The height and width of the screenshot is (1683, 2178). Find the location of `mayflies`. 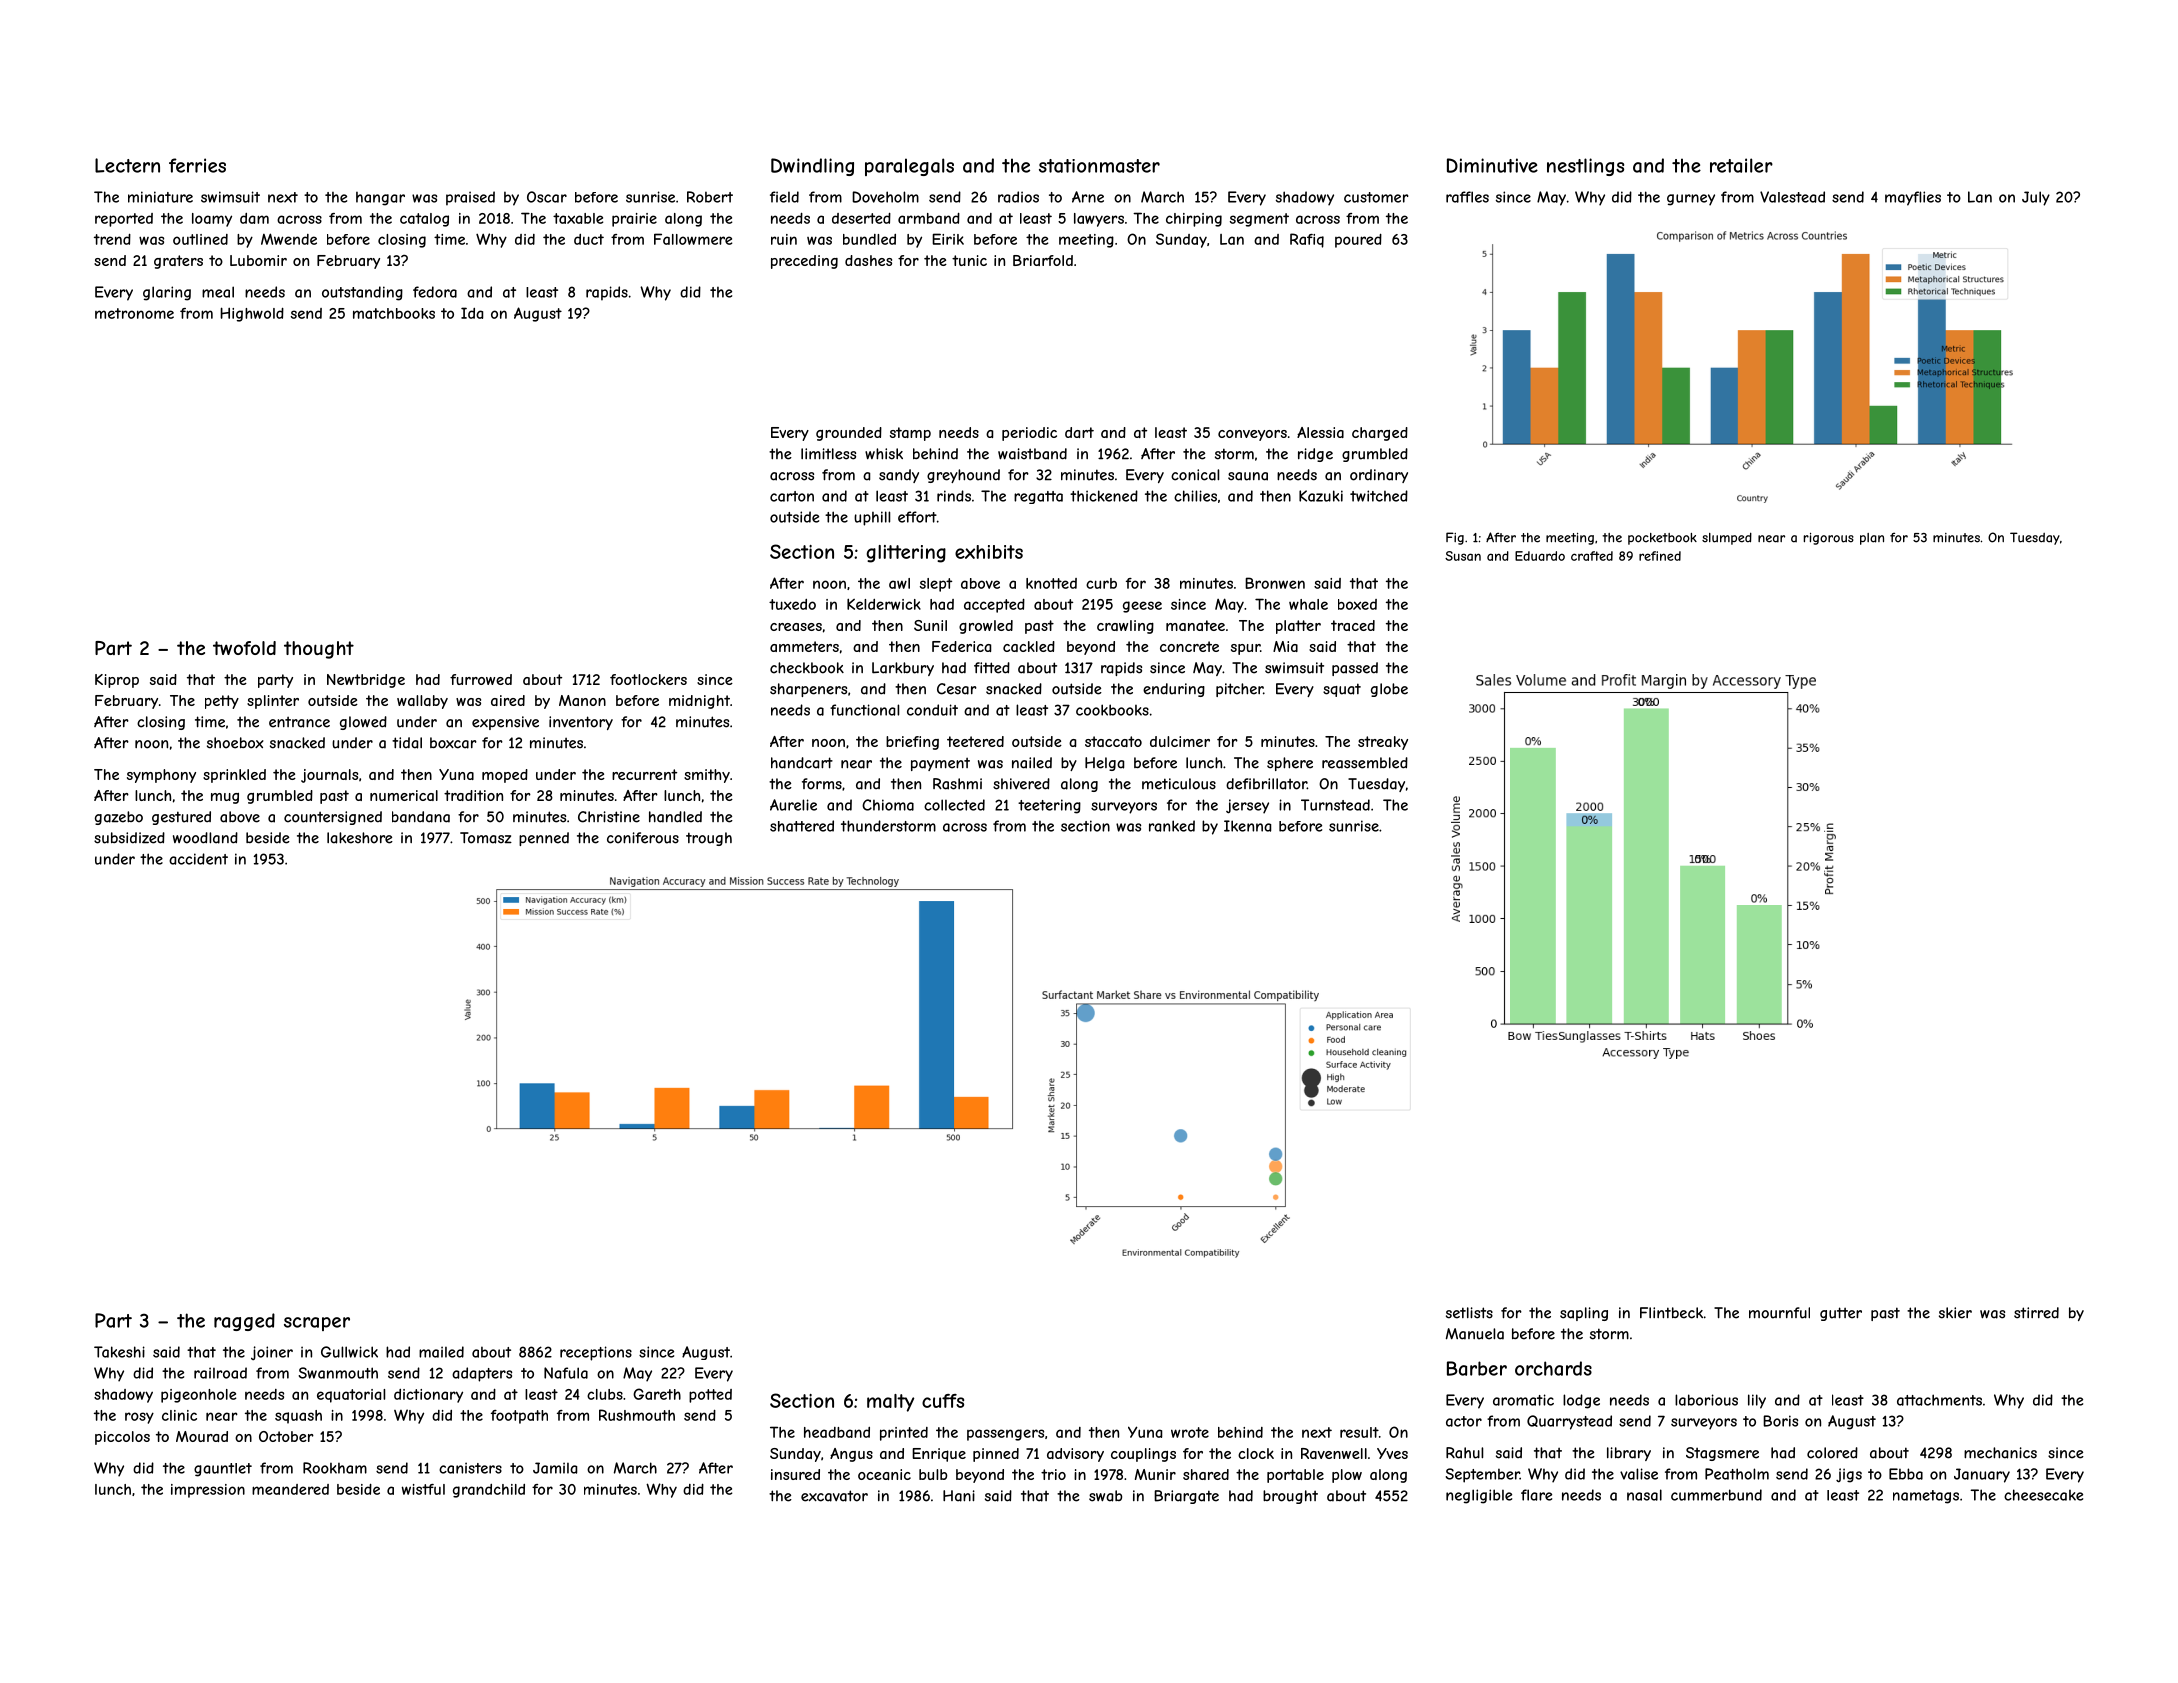

mayflies is located at coordinates (1913, 198).
